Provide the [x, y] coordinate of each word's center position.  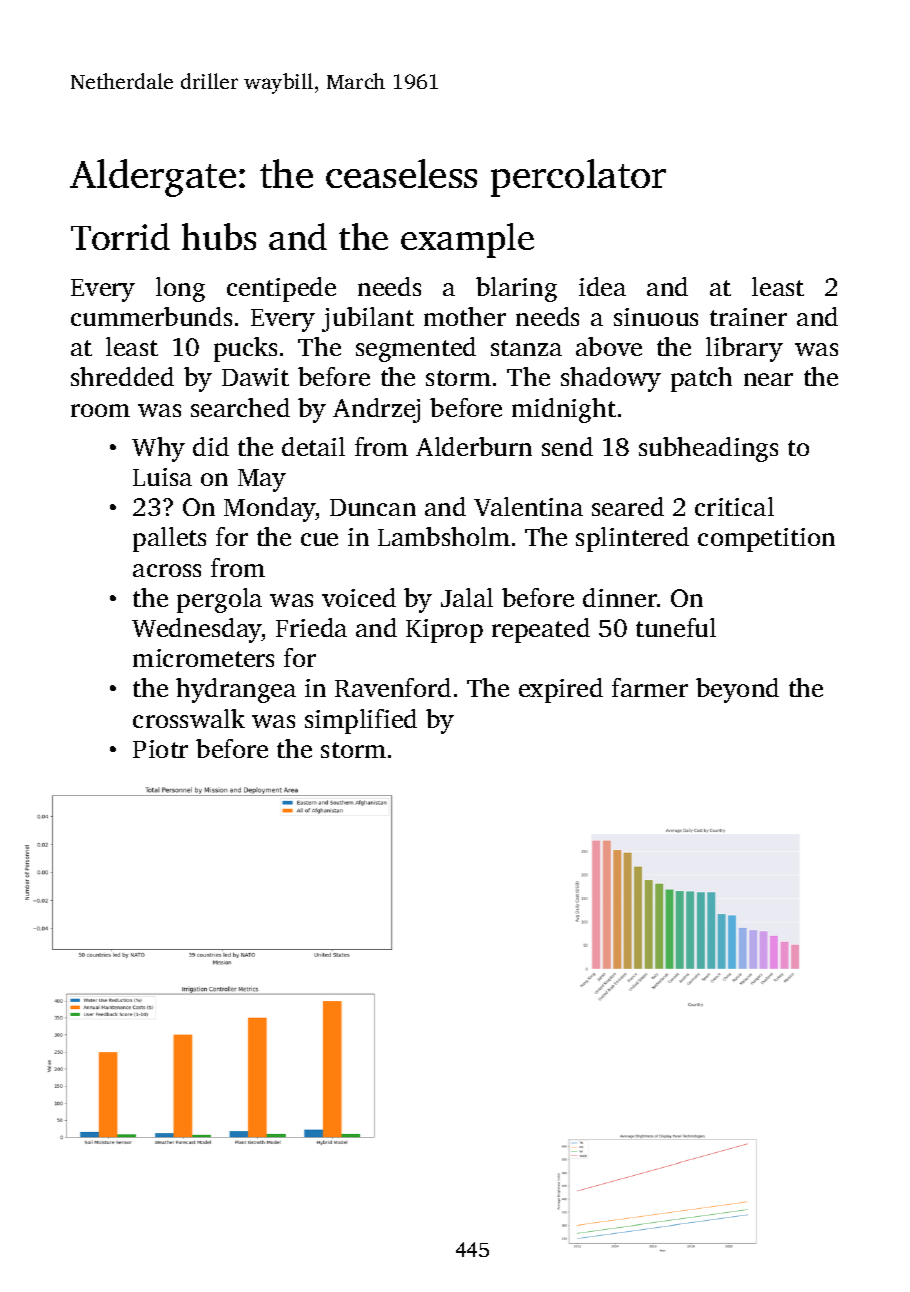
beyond [737, 690]
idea [602, 286]
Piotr [160, 749]
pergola [219, 600]
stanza [526, 348]
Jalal [467, 597]
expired [561, 690]
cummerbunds [151, 316]
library [744, 349]
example [467, 240]
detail [313, 446]
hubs [219, 236]
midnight [564, 410]
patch [701, 379]
